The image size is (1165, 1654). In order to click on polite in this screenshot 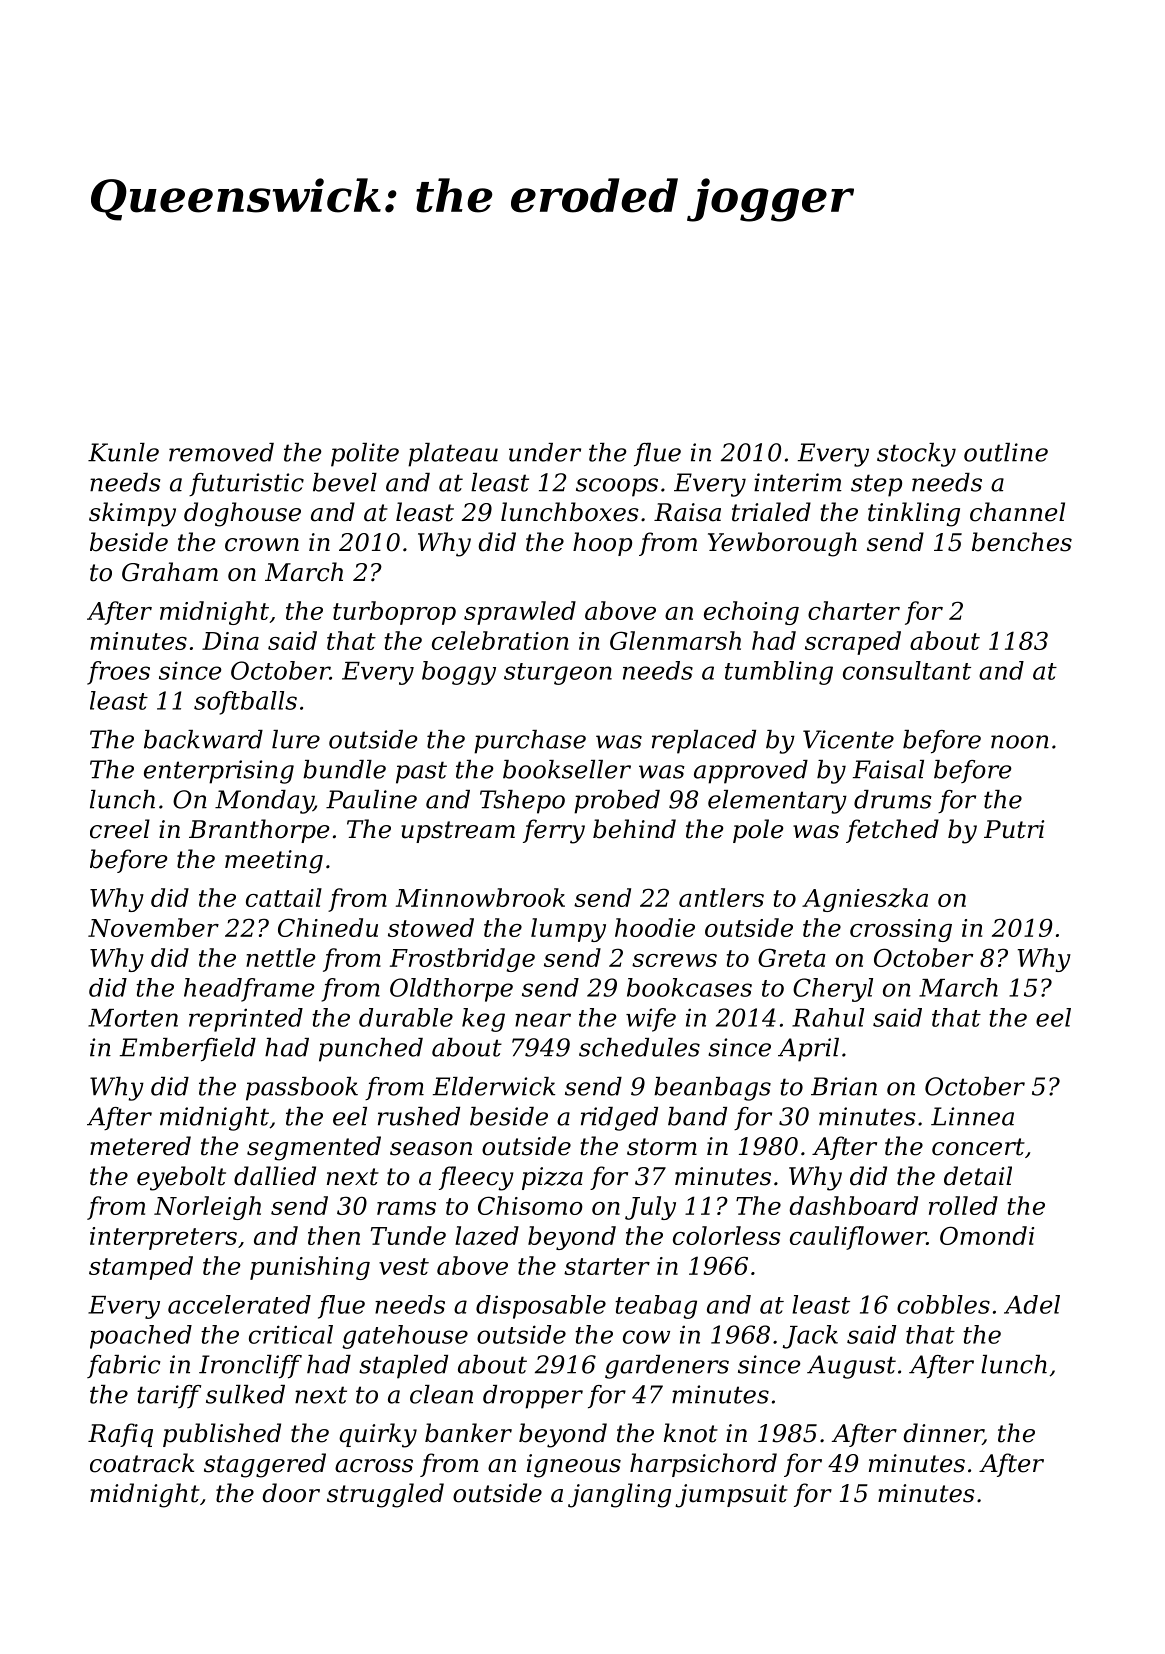, I will do `click(365, 455)`.
